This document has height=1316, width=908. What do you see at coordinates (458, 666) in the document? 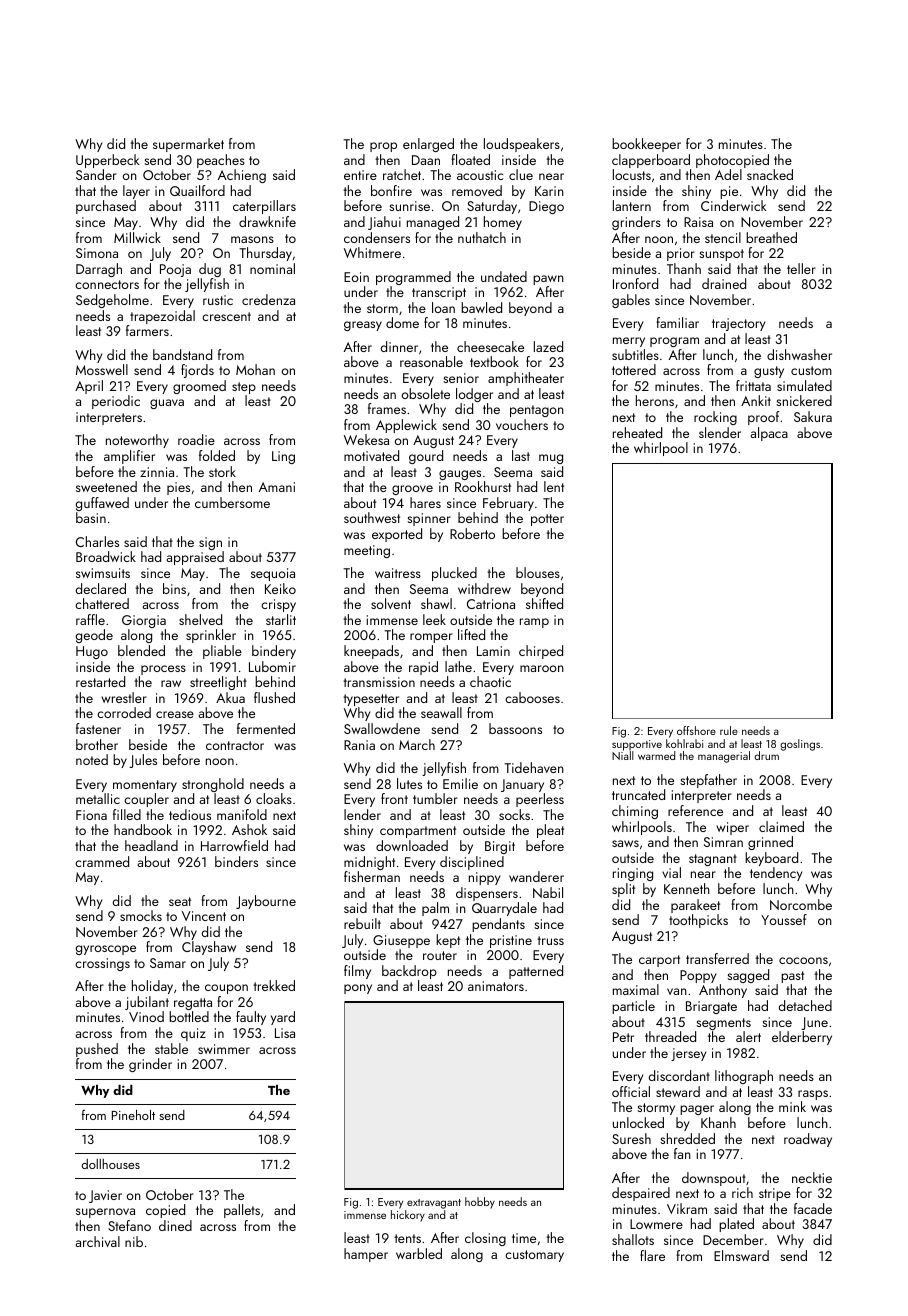
I see `lathe` at bounding box center [458, 666].
